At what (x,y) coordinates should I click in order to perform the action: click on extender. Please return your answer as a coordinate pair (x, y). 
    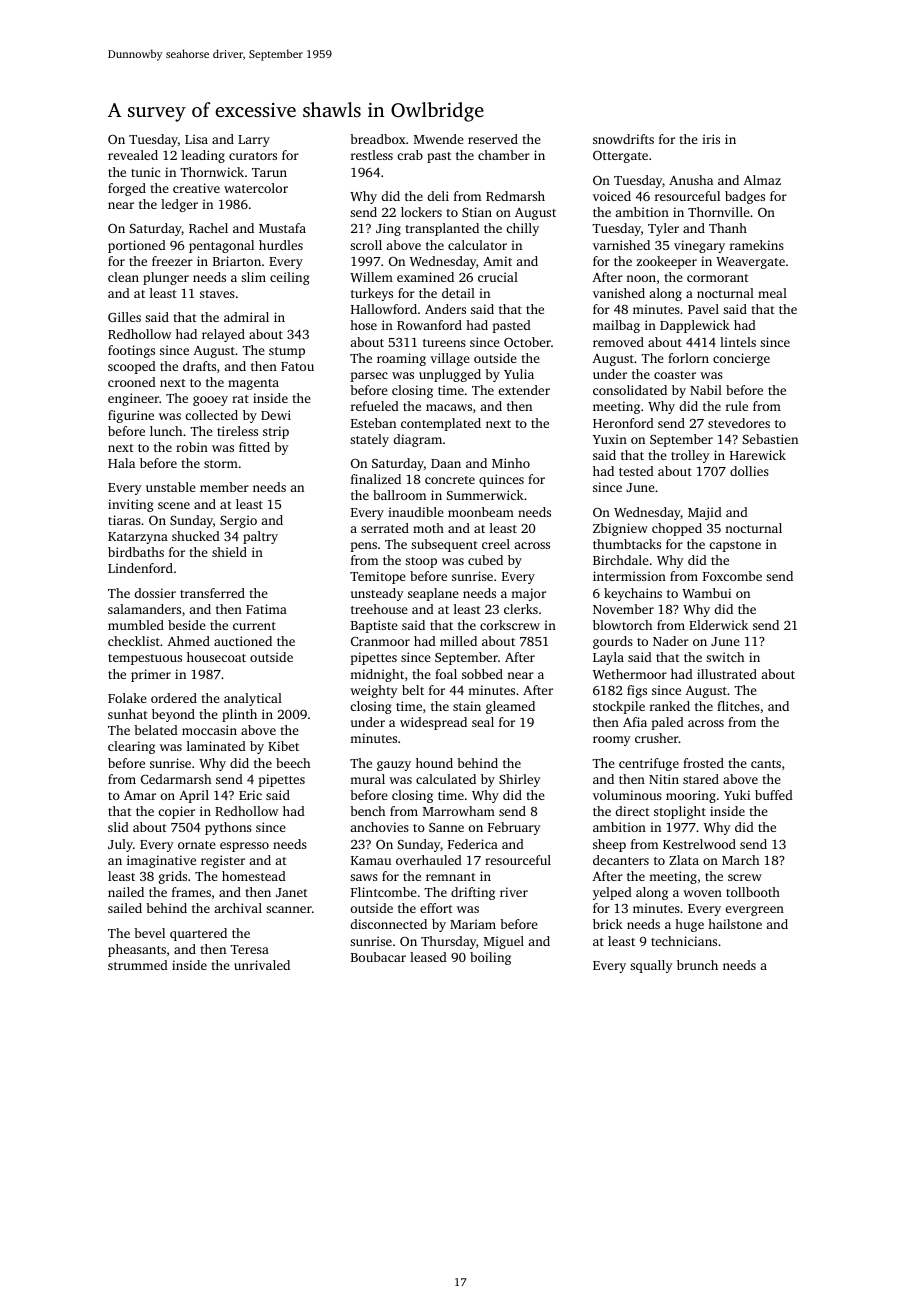
    Looking at the image, I should click on (524, 390).
